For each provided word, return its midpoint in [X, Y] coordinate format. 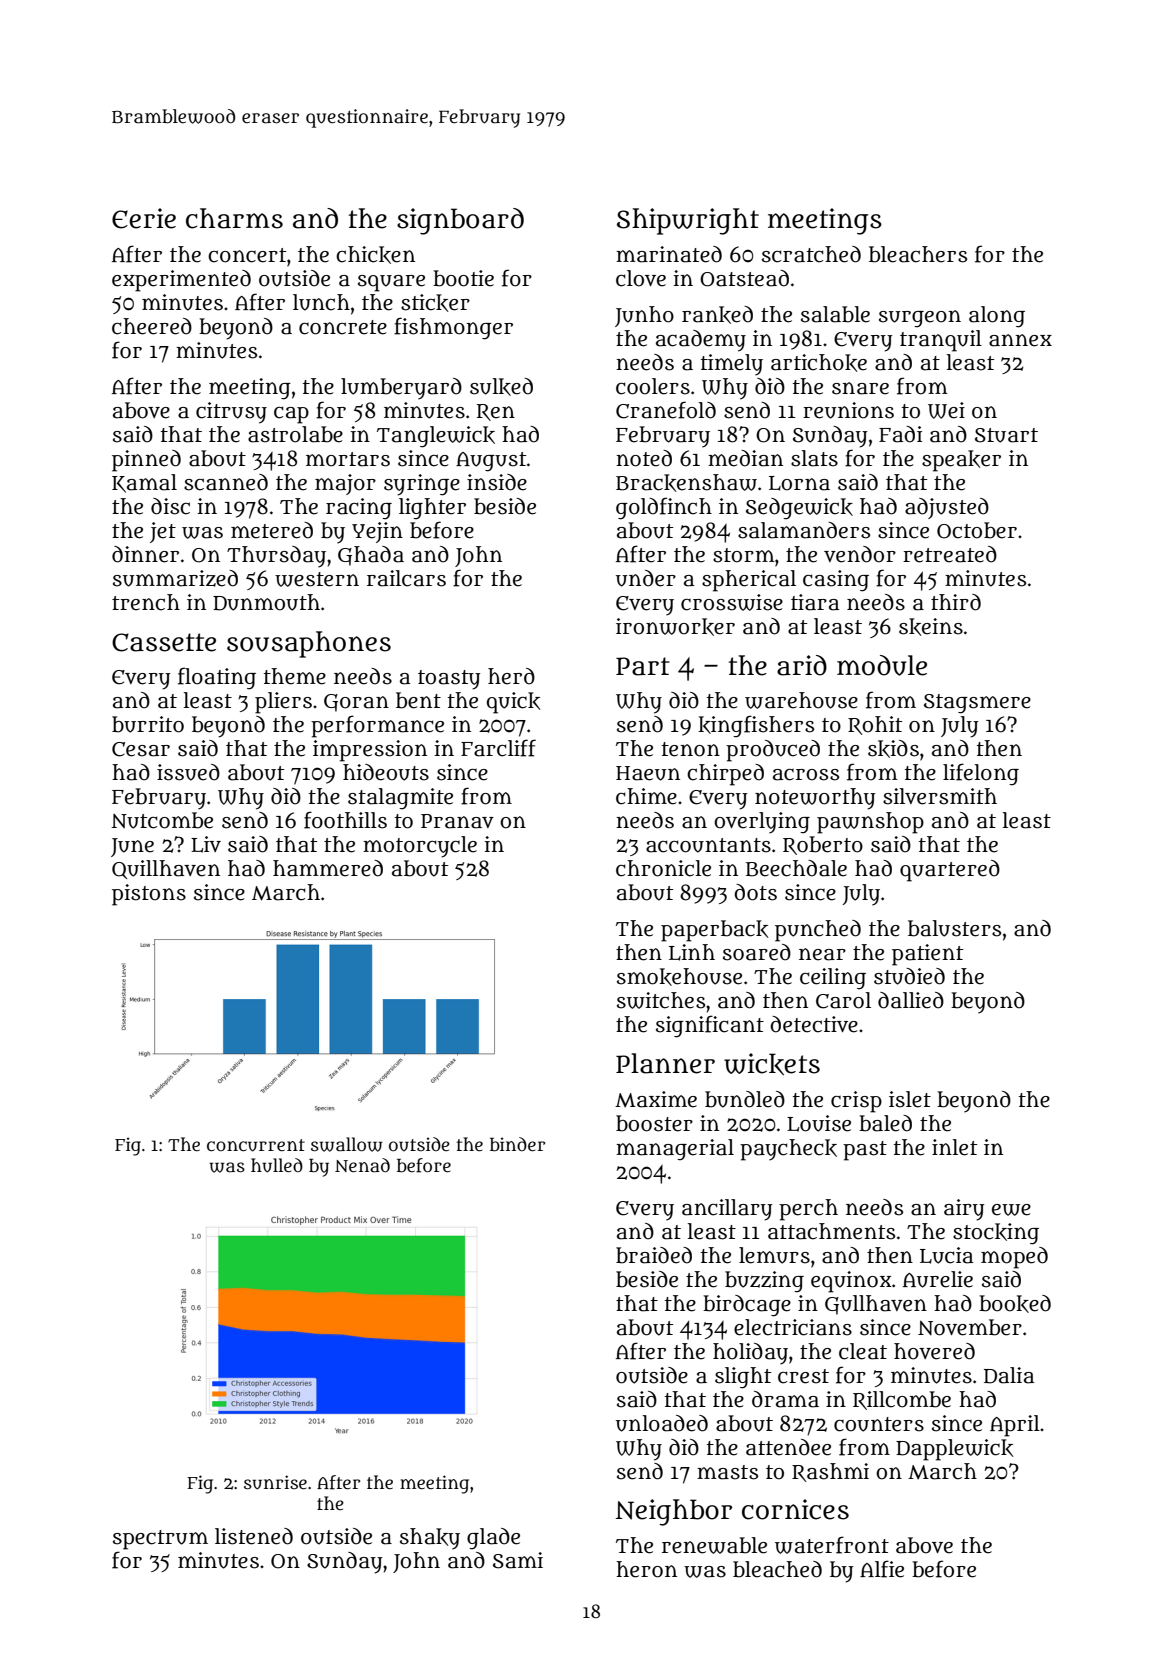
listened [254, 1536]
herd [511, 676]
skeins [931, 627]
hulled [277, 1165]
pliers [283, 703]
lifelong [981, 774]
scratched [811, 254]
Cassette [164, 642]
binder [517, 1144]
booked [1015, 1304]
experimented [181, 281]
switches [661, 1000]
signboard [460, 221]
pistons [149, 895]
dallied [911, 1000]
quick [514, 703]
